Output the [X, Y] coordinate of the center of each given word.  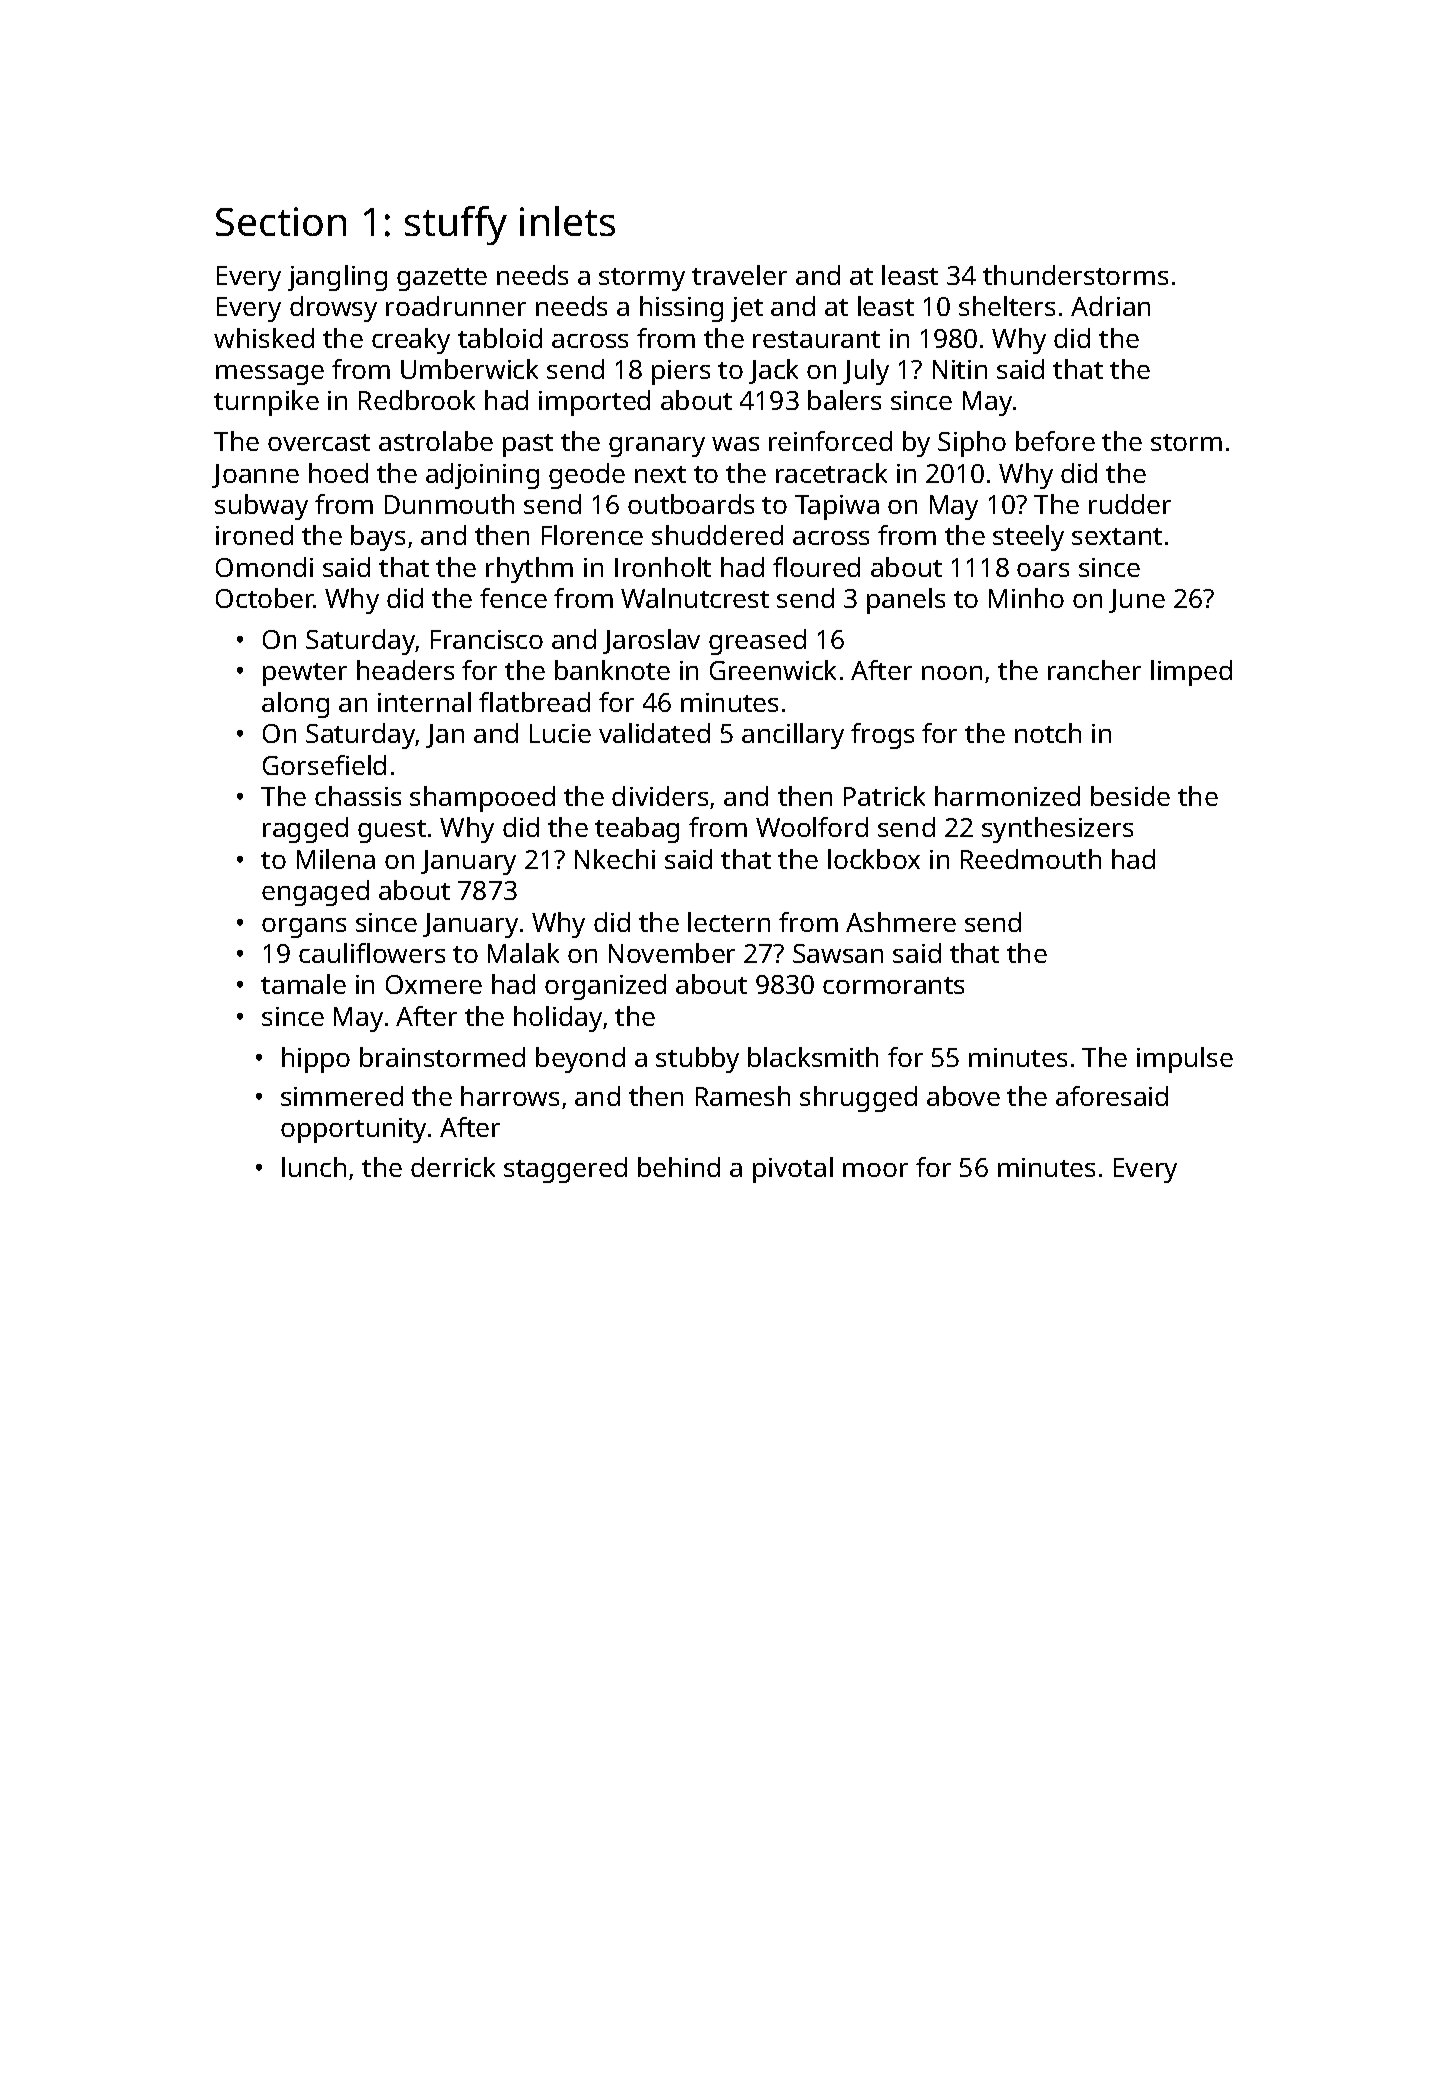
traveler [739, 275]
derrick [453, 1167]
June [1137, 601]
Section [281, 221]
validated [654, 733]
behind [679, 1167]
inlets [567, 221]
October [265, 598]
